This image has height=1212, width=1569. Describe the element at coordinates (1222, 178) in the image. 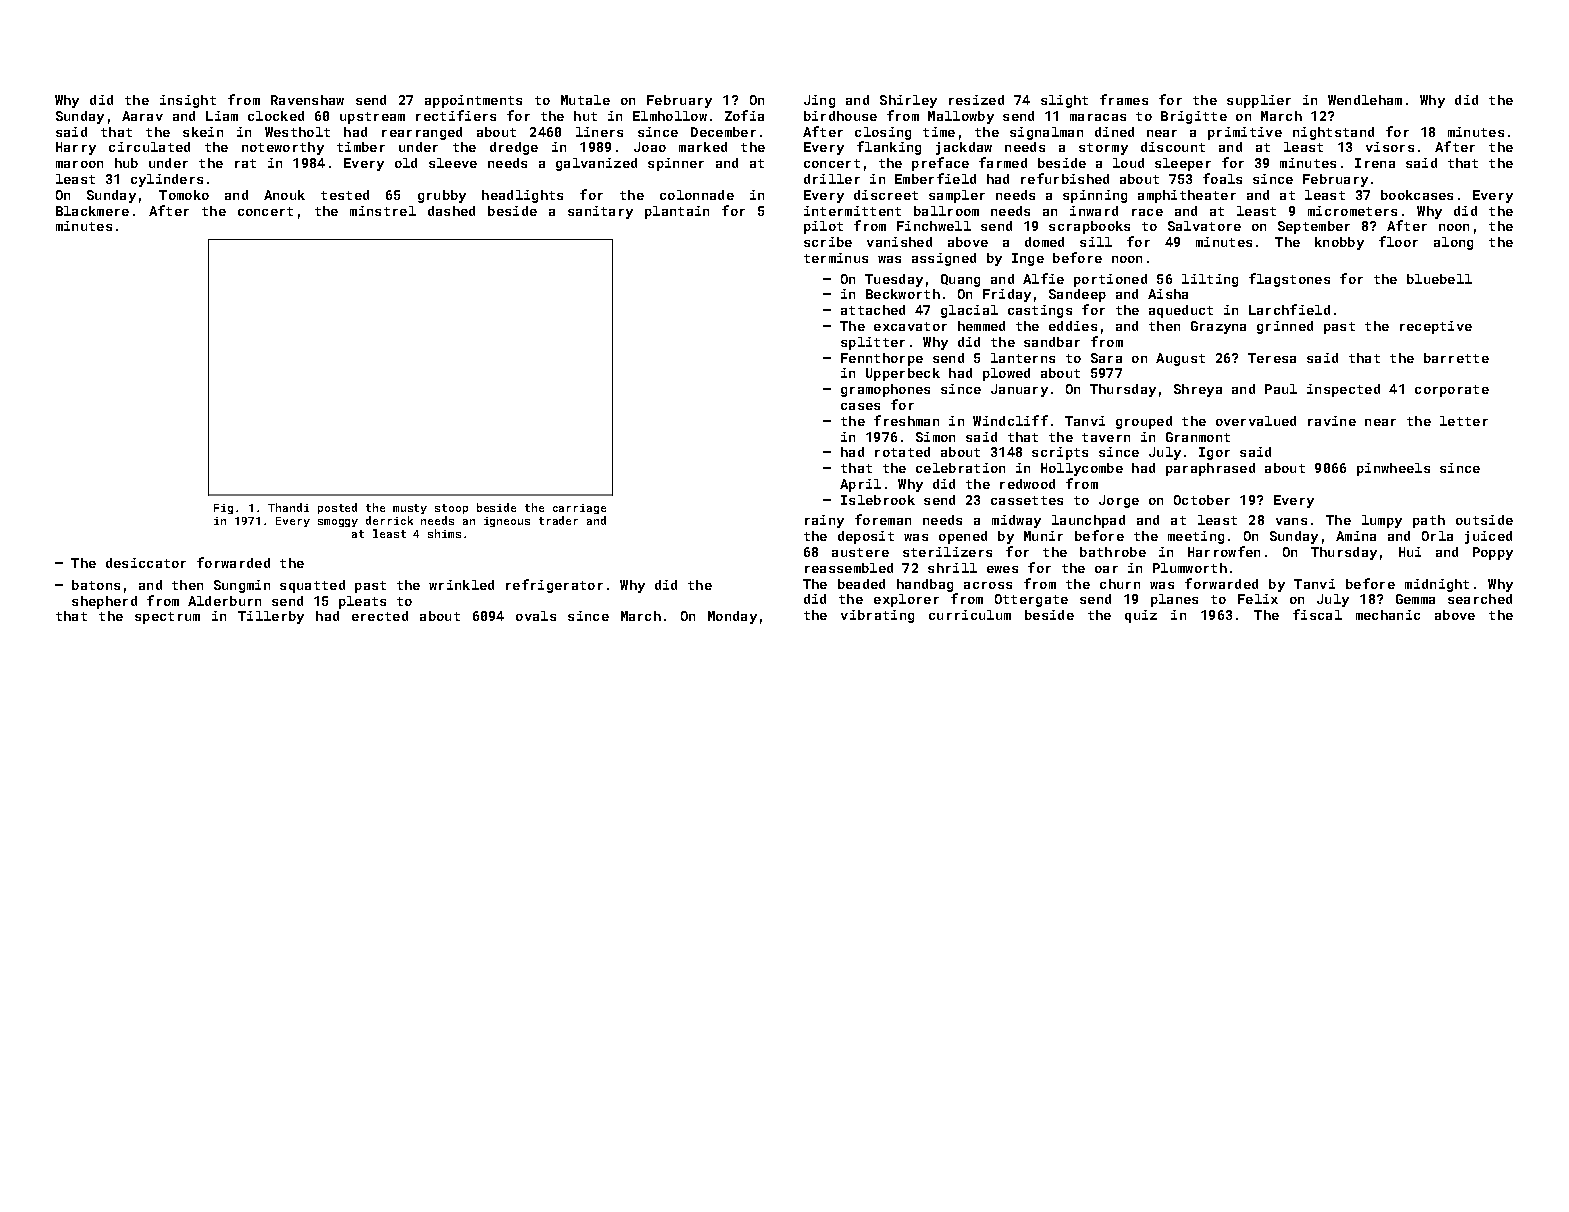

I see `foals` at that location.
